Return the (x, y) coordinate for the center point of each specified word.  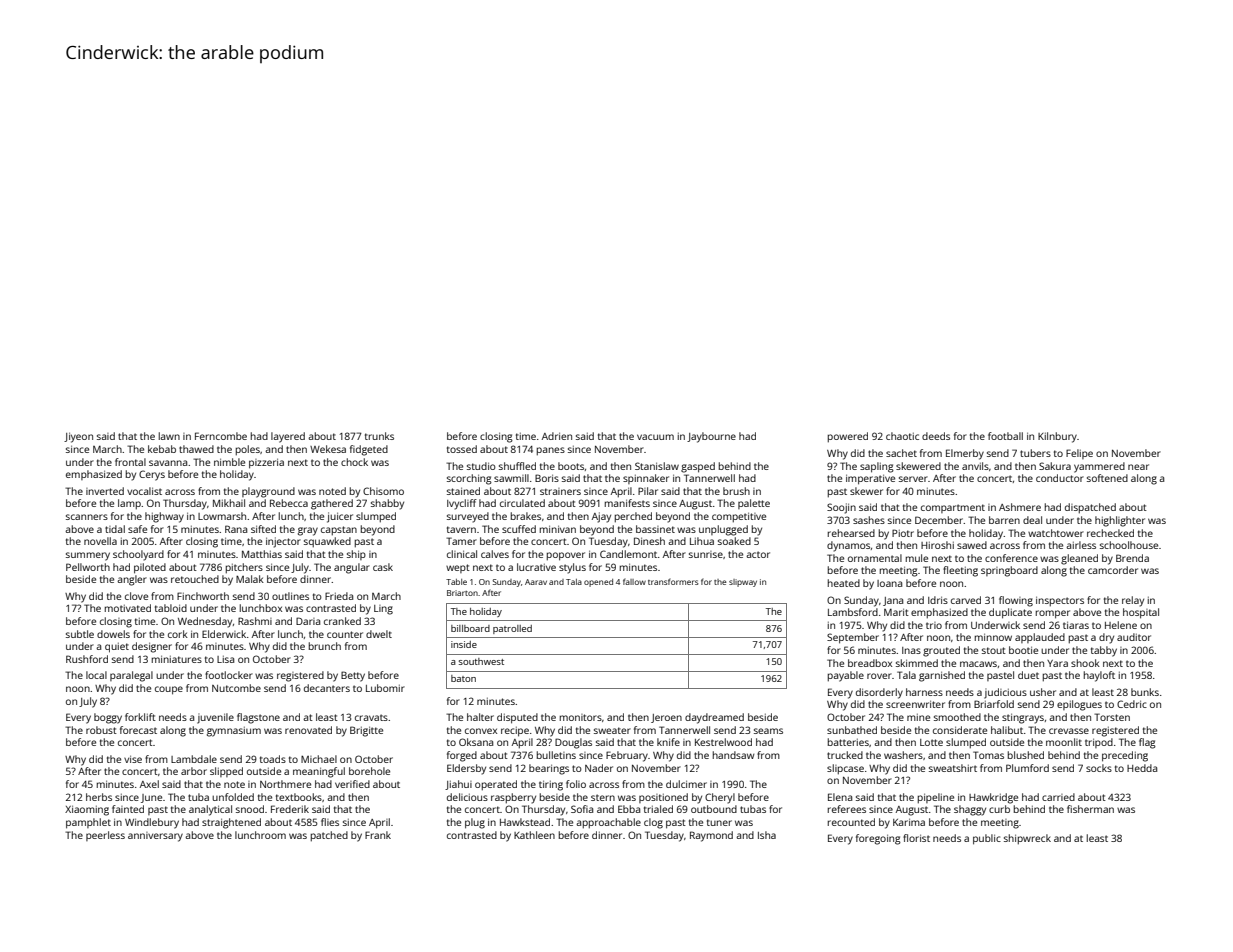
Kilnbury (1057, 437)
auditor (1134, 637)
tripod (1099, 743)
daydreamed (714, 718)
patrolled (512, 629)
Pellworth (88, 567)
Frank (378, 835)
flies (330, 822)
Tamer (461, 541)
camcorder (1113, 570)
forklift (140, 717)
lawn (169, 436)
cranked (342, 621)
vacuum (655, 437)
